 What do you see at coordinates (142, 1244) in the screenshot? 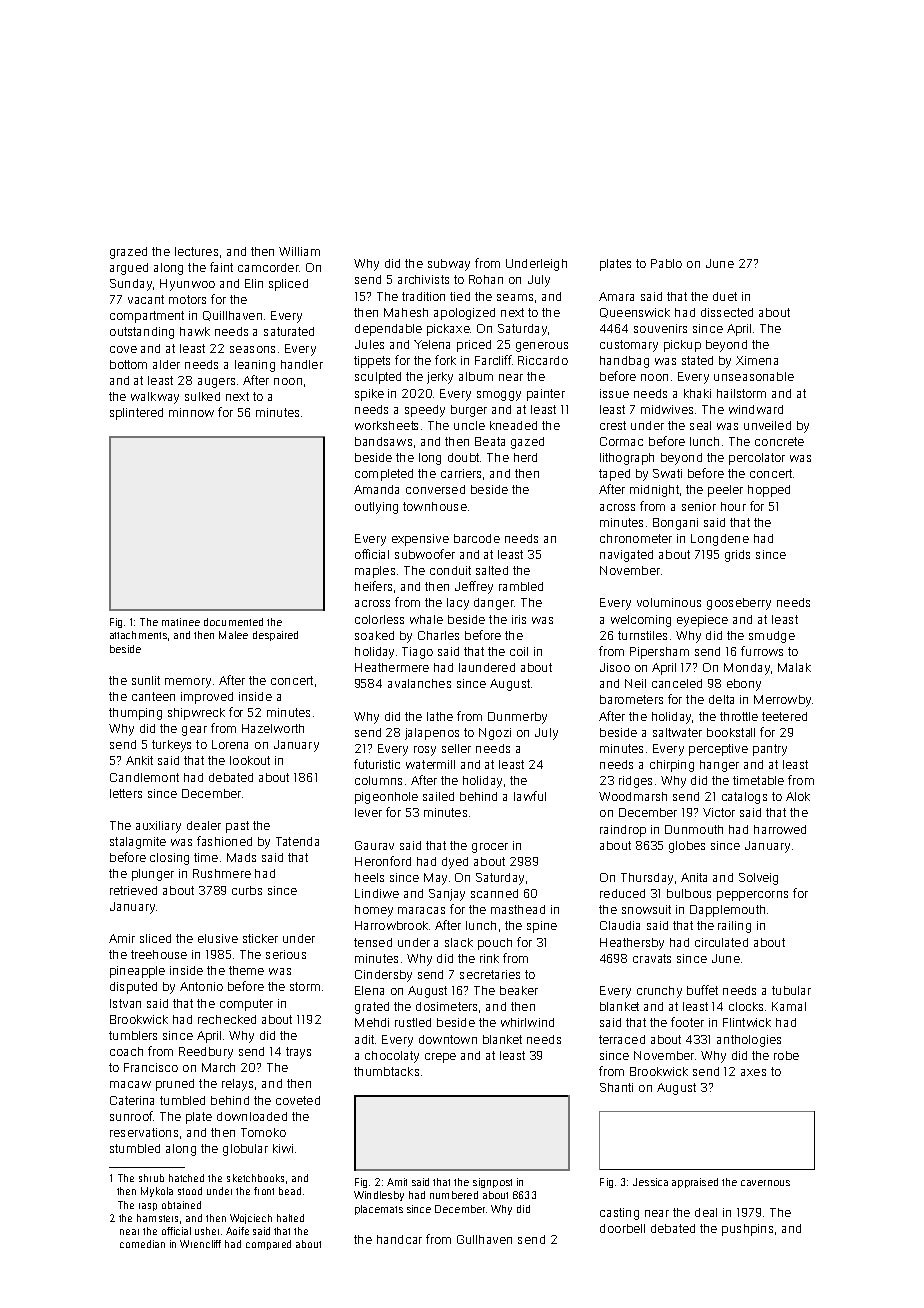
I see `comedian` at bounding box center [142, 1244].
